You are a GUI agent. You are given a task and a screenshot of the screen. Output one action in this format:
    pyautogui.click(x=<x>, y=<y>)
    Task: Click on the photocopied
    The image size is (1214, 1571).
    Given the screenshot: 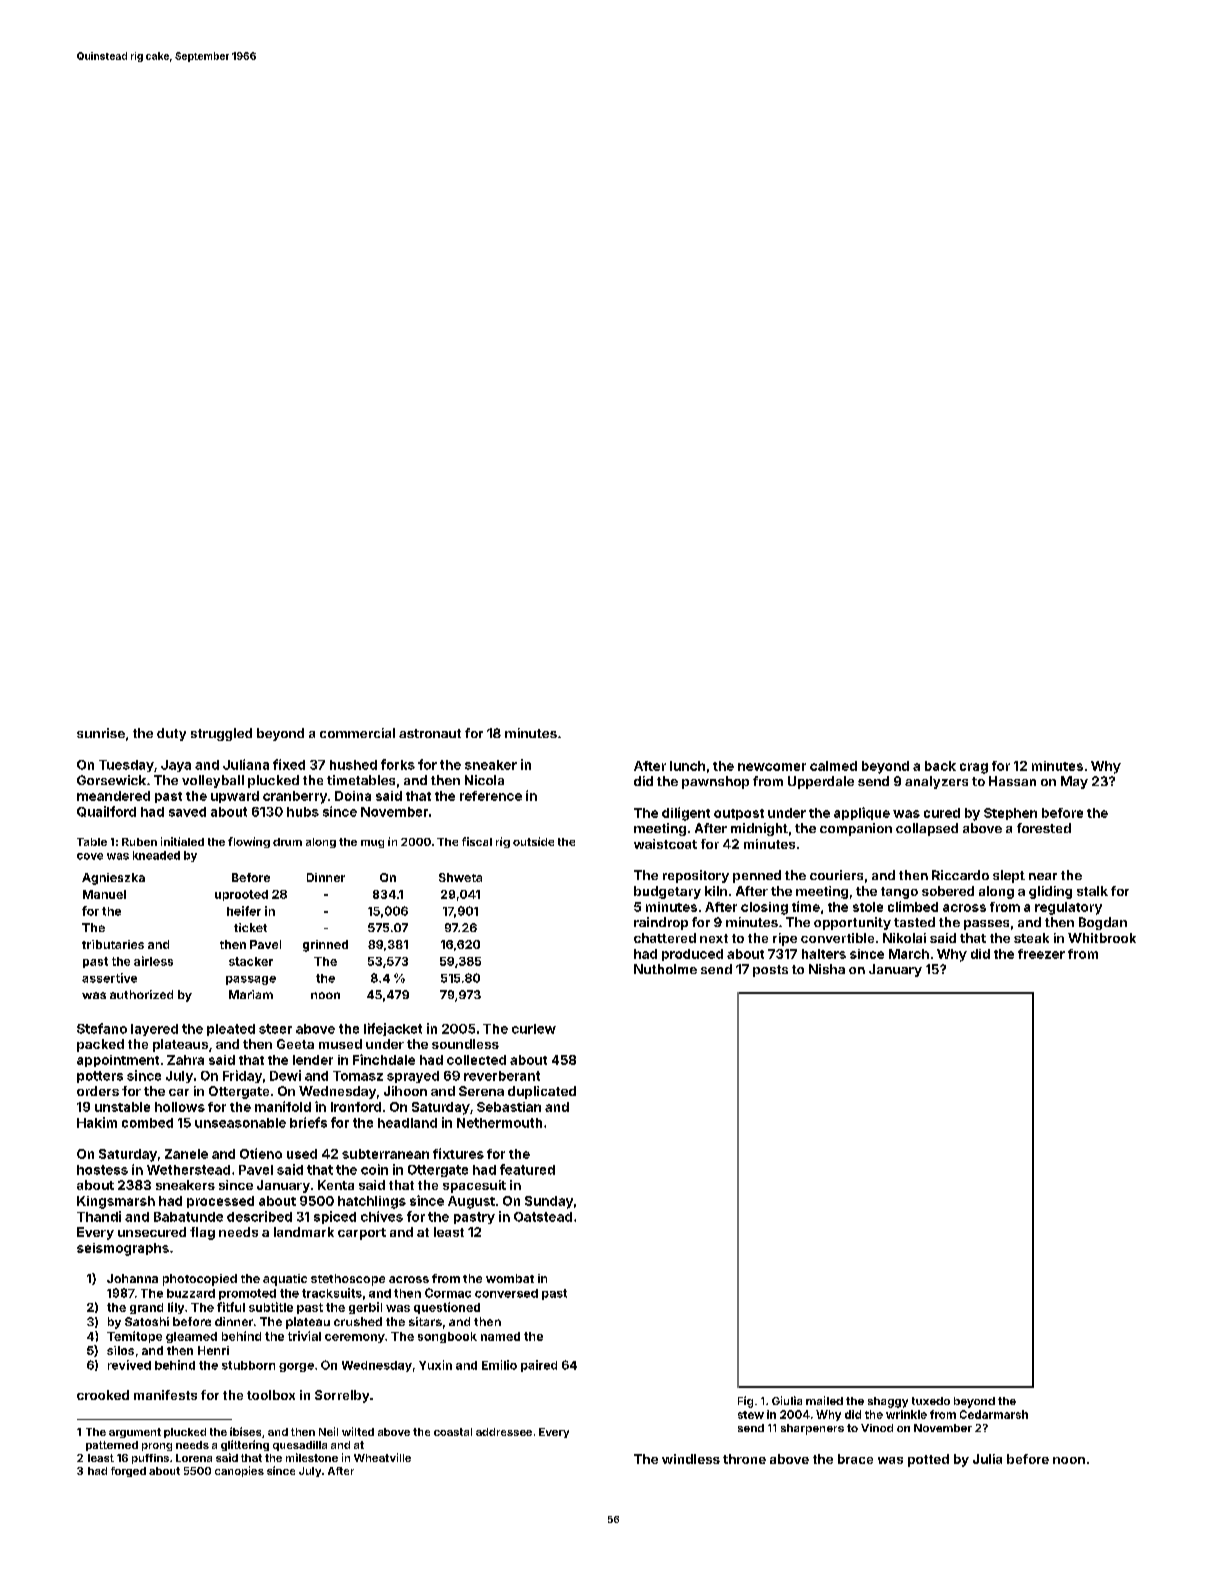 What is the action you would take?
    pyautogui.click(x=200, y=1280)
